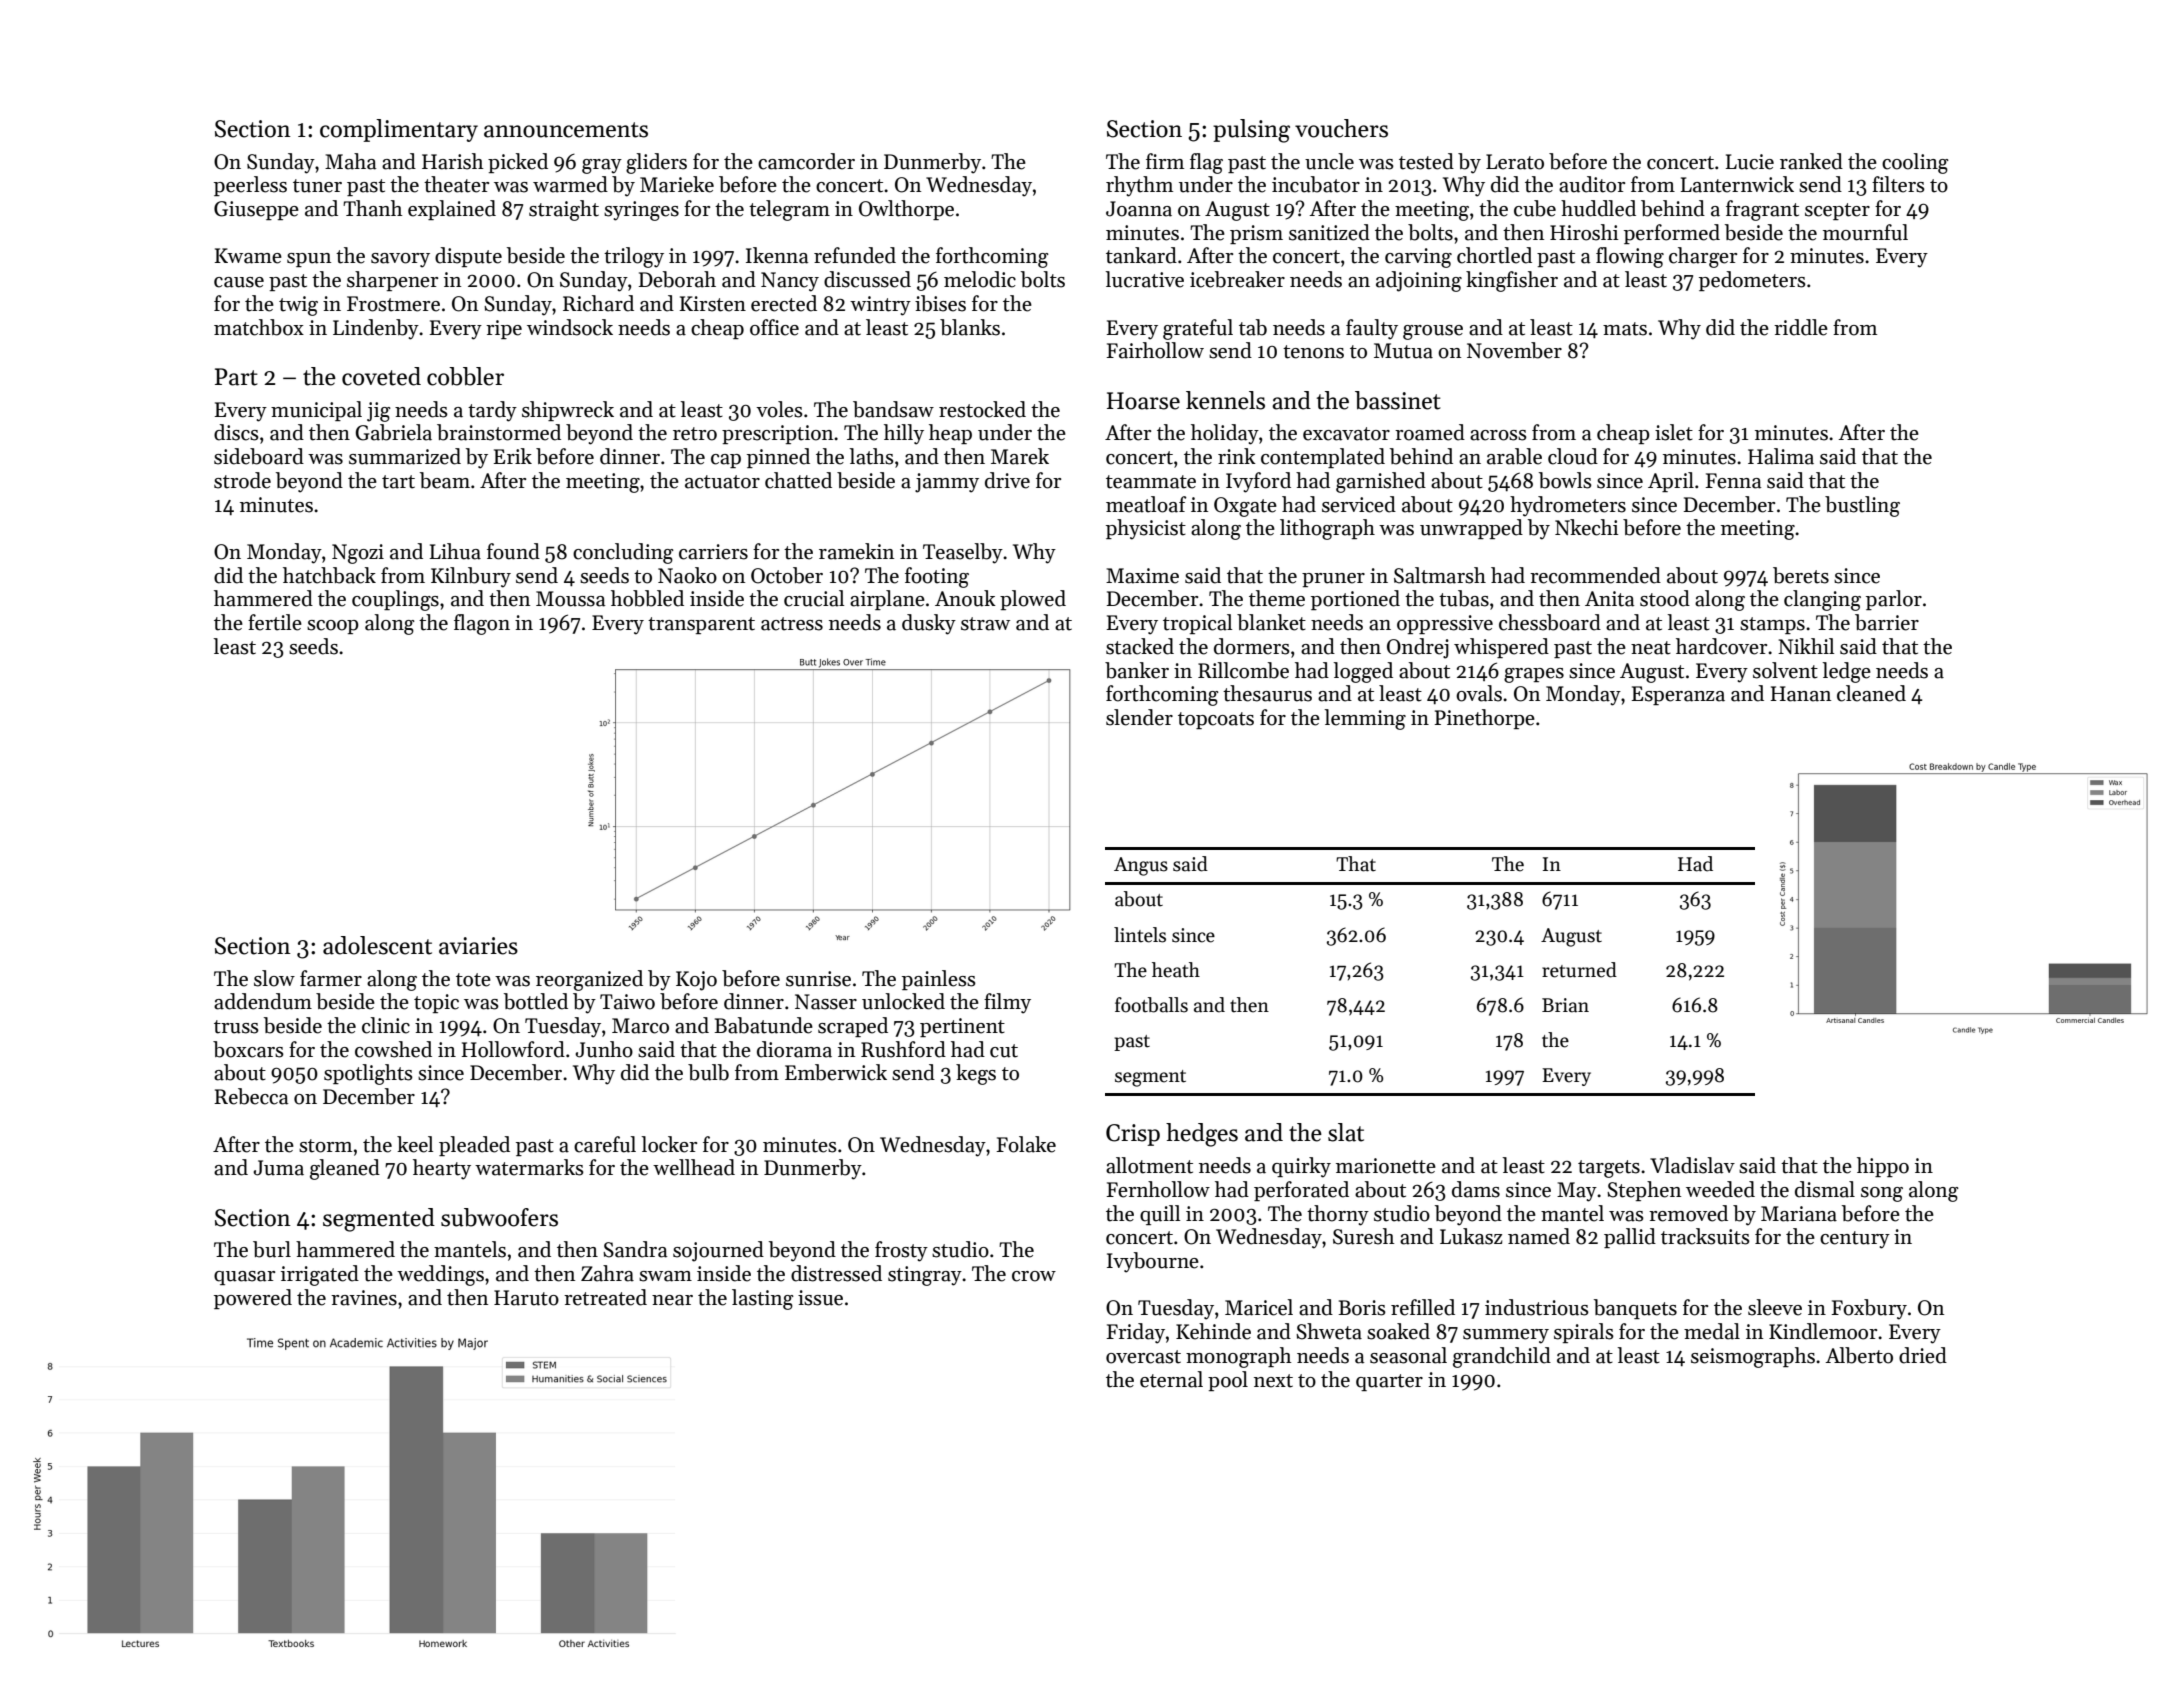 Image resolution: width=2178 pixels, height=1683 pixels. Describe the element at coordinates (333, 627) in the document. I see `scoop` at that location.
